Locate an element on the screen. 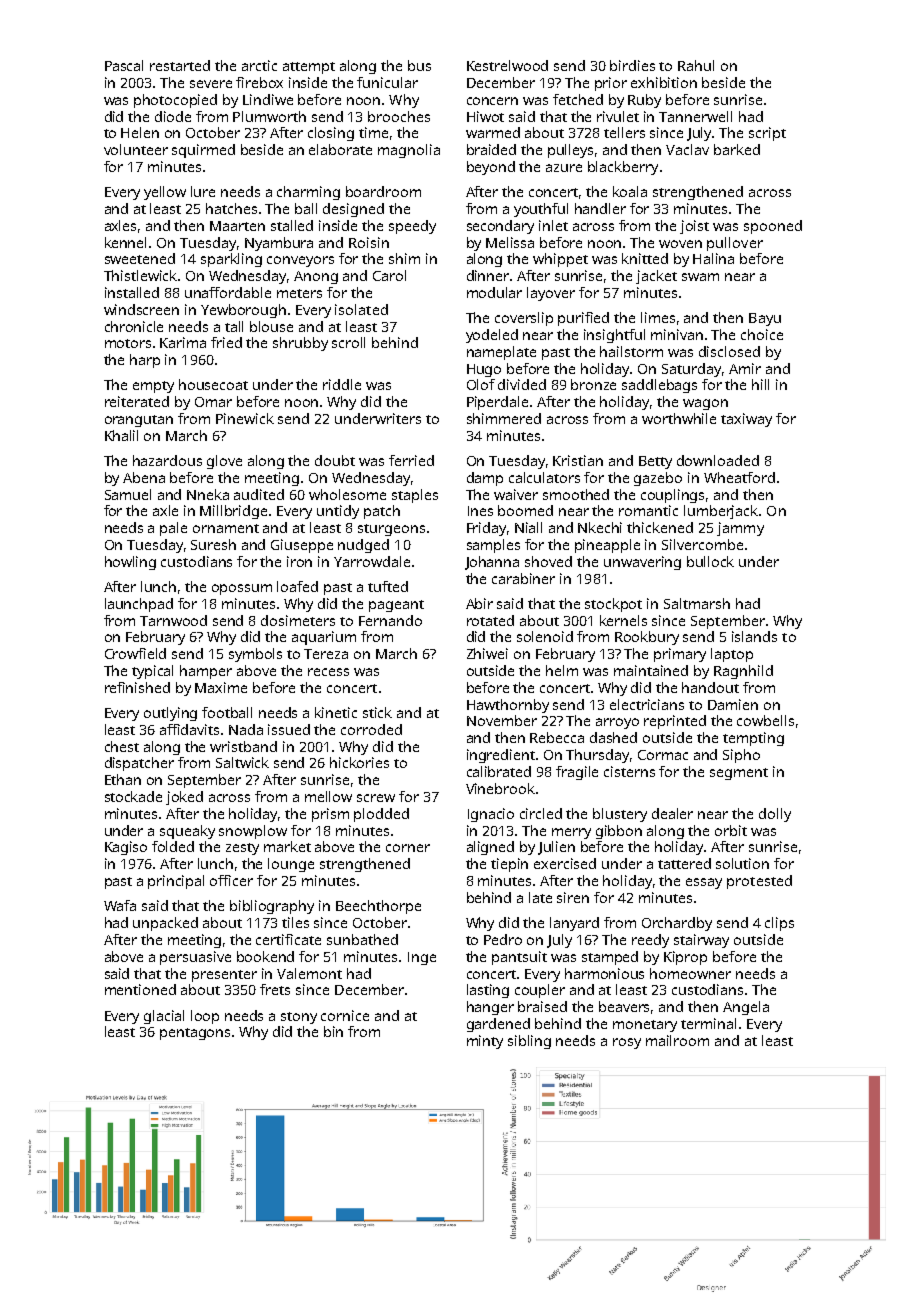  Saltmarsh is located at coordinates (697, 603).
